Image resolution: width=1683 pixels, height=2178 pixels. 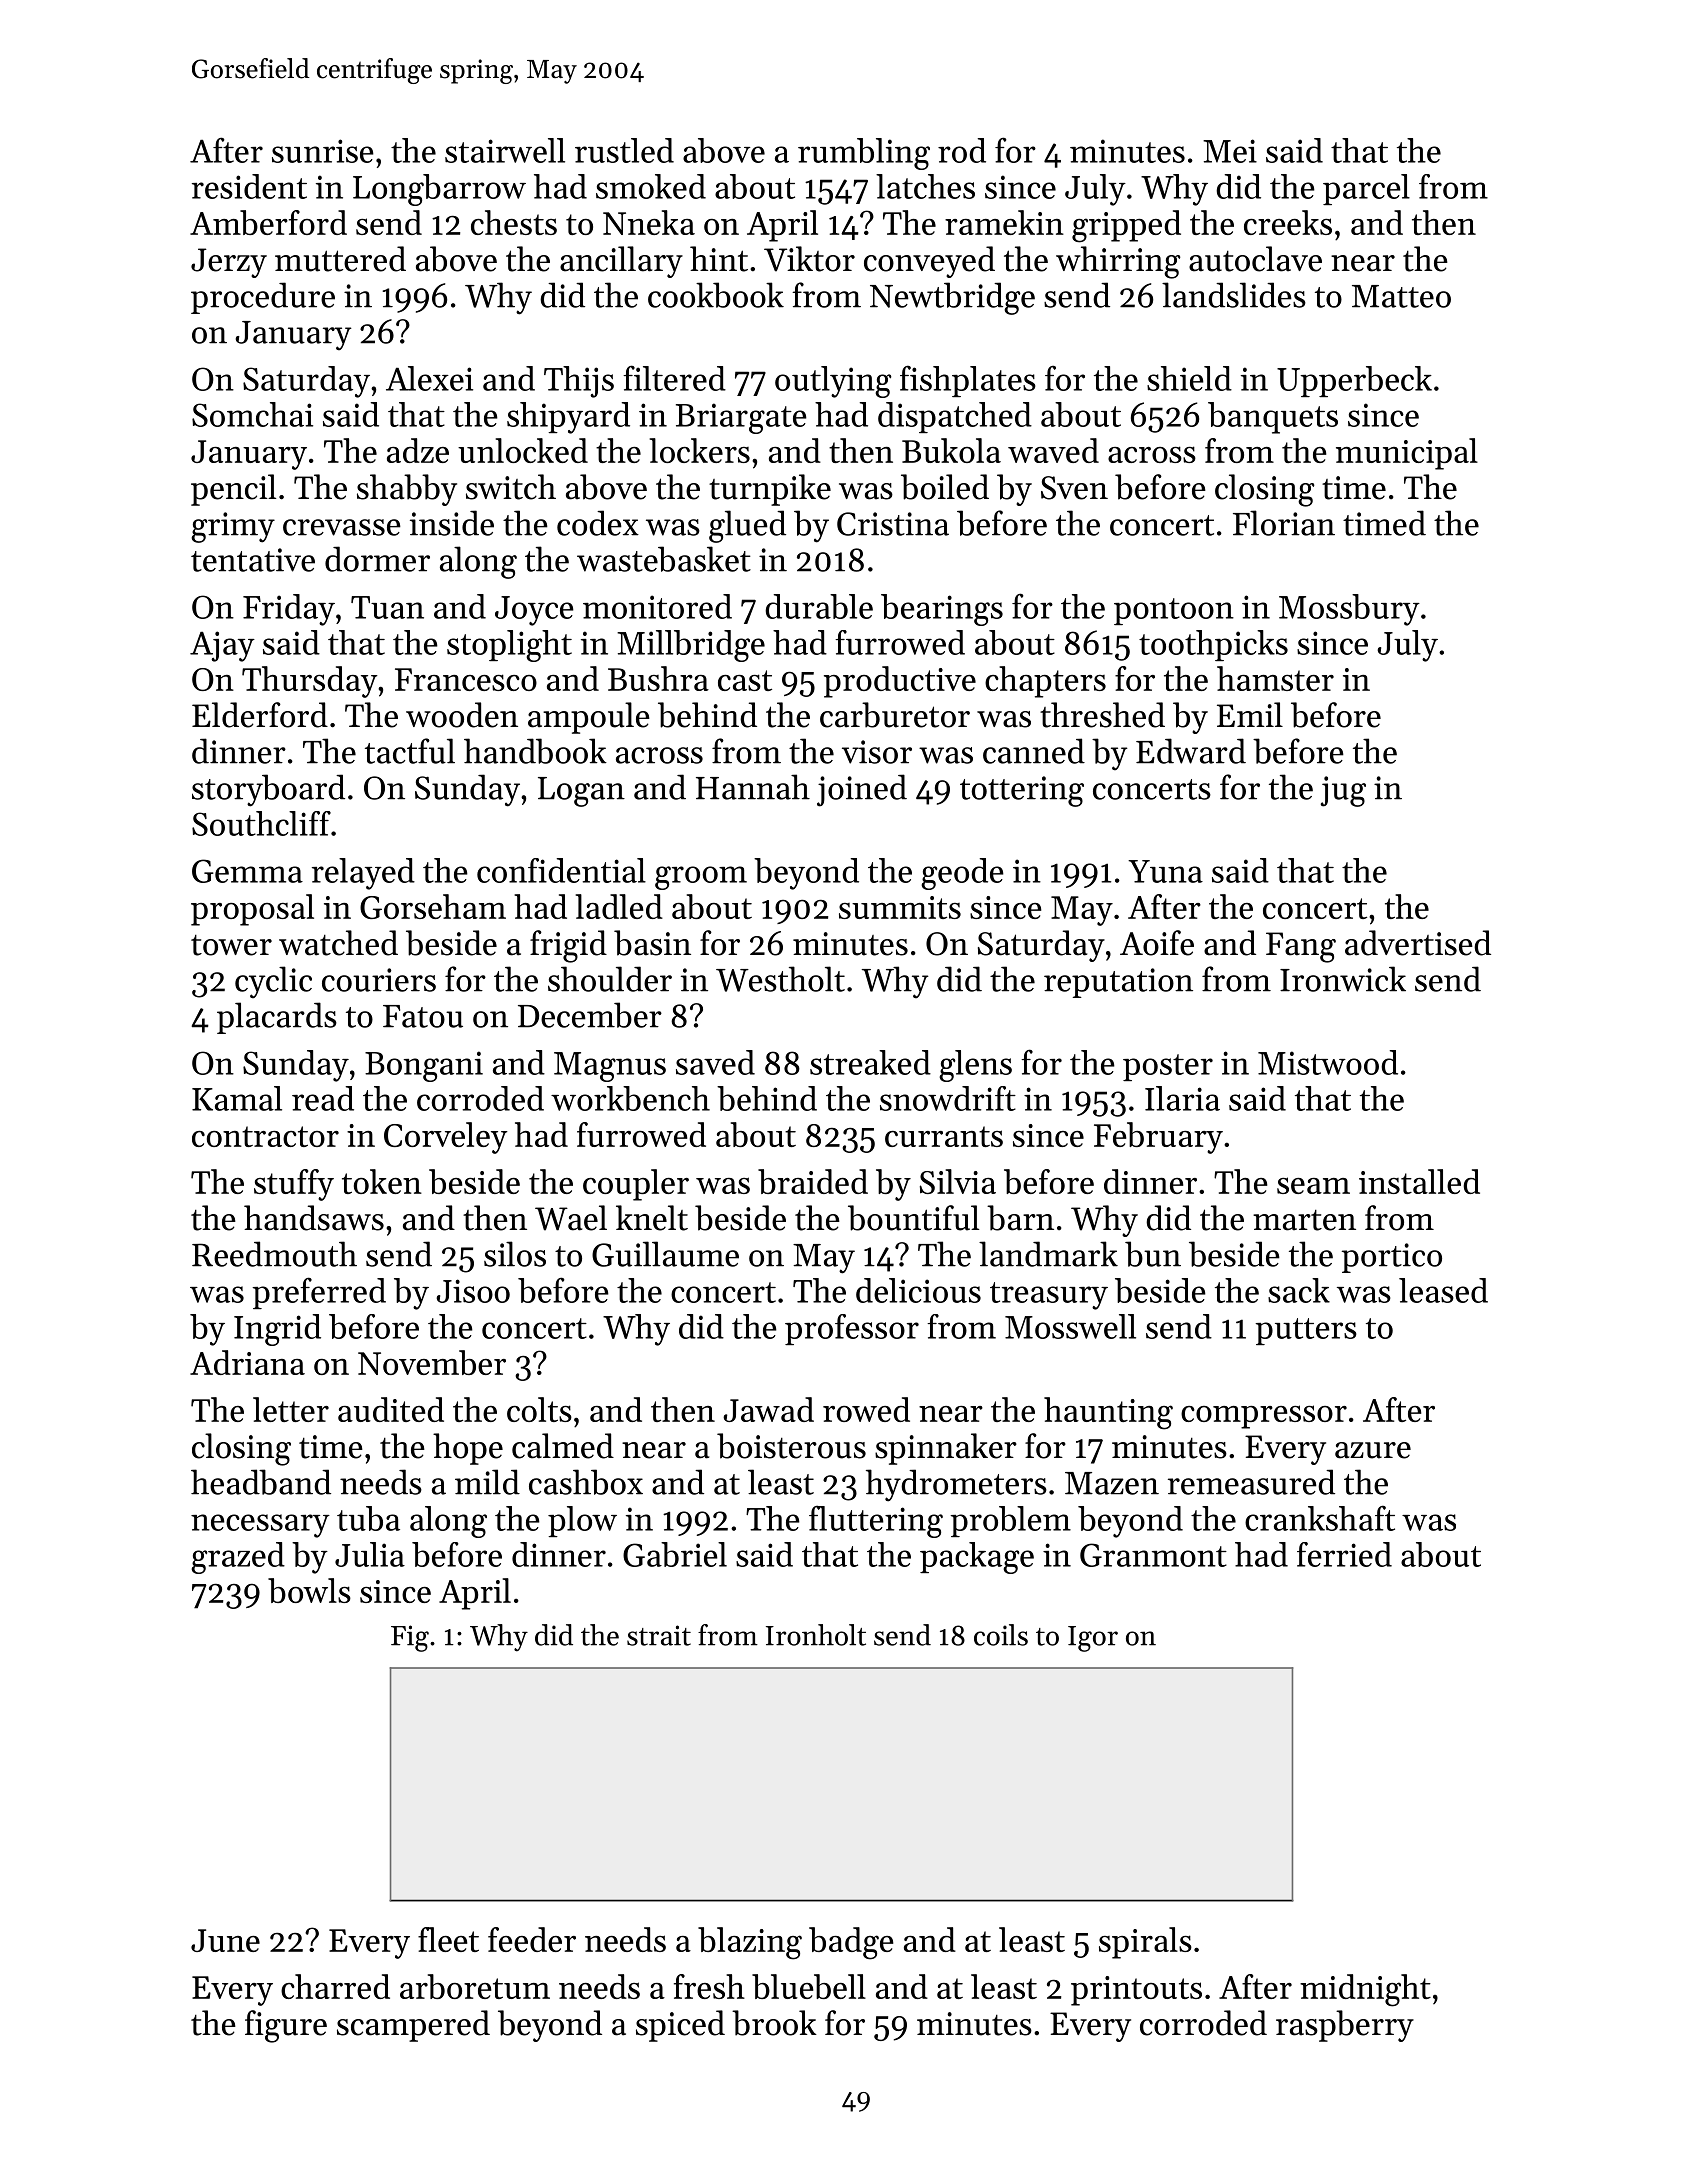 I want to click on fishplates, so click(x=968, y=381).
